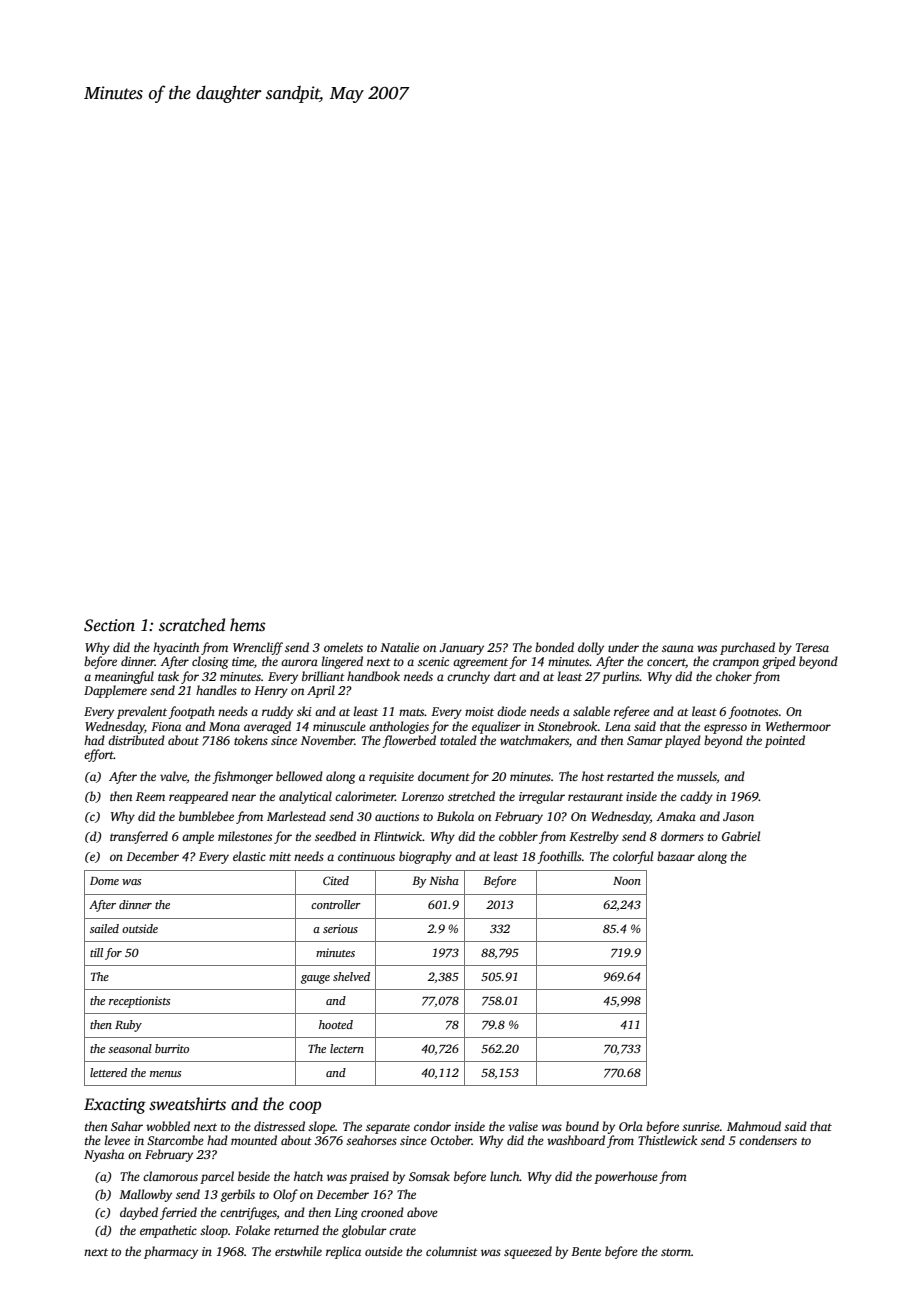 The image size is (924, 1308). What do you see at coordinates (299, 662) in the screenshot?
I see `aurora` at bounding box center [299, 662].
